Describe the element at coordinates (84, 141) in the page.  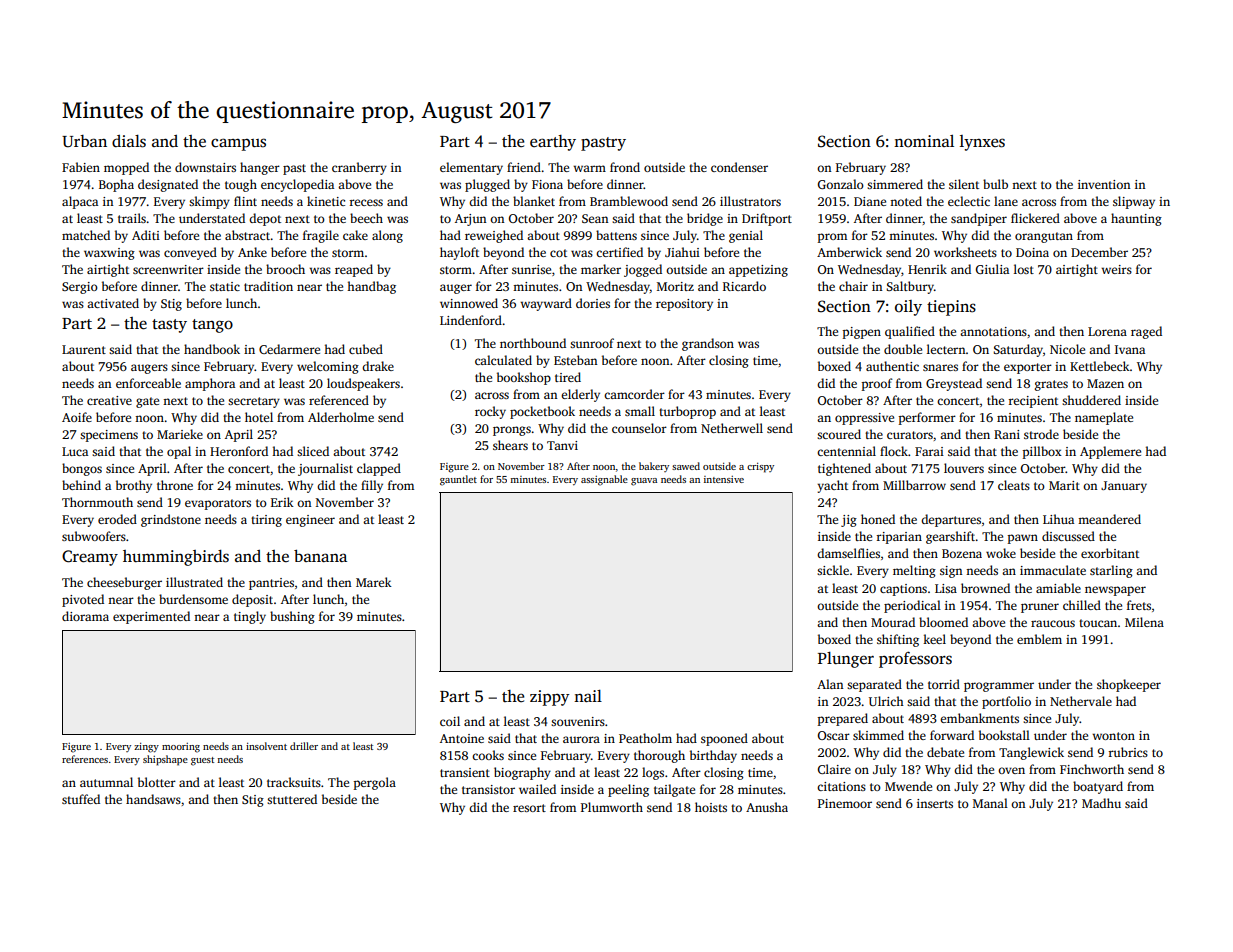
I see `Urban` at that location.
